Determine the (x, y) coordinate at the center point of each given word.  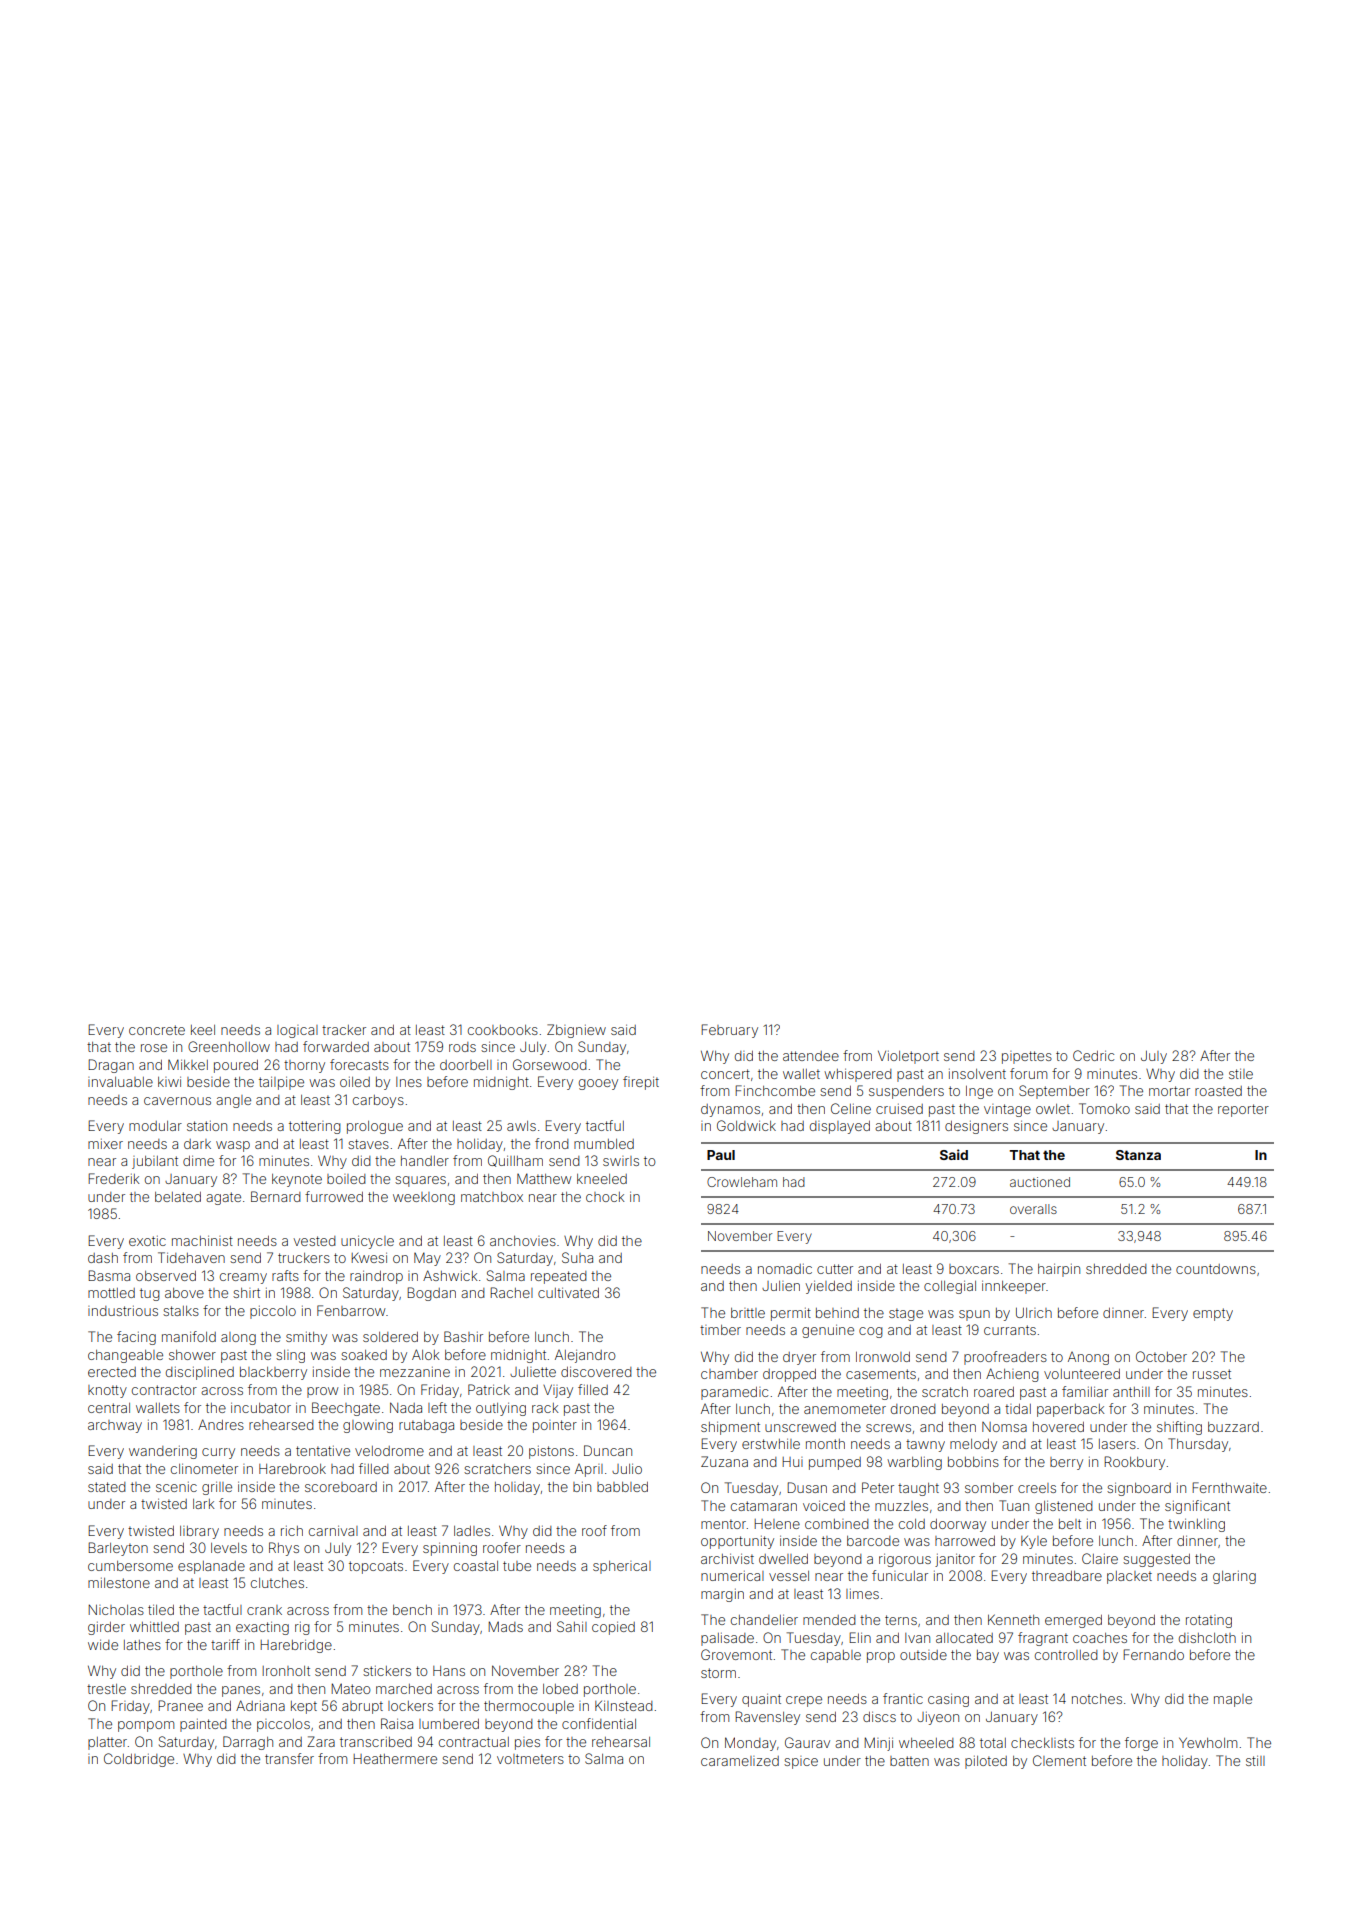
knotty (107, 1391)
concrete (157, 1030)
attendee (811, 1056)
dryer (799, 1358)
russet (1212, 1374)
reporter (1243, 1110)
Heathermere (395, 1759)
